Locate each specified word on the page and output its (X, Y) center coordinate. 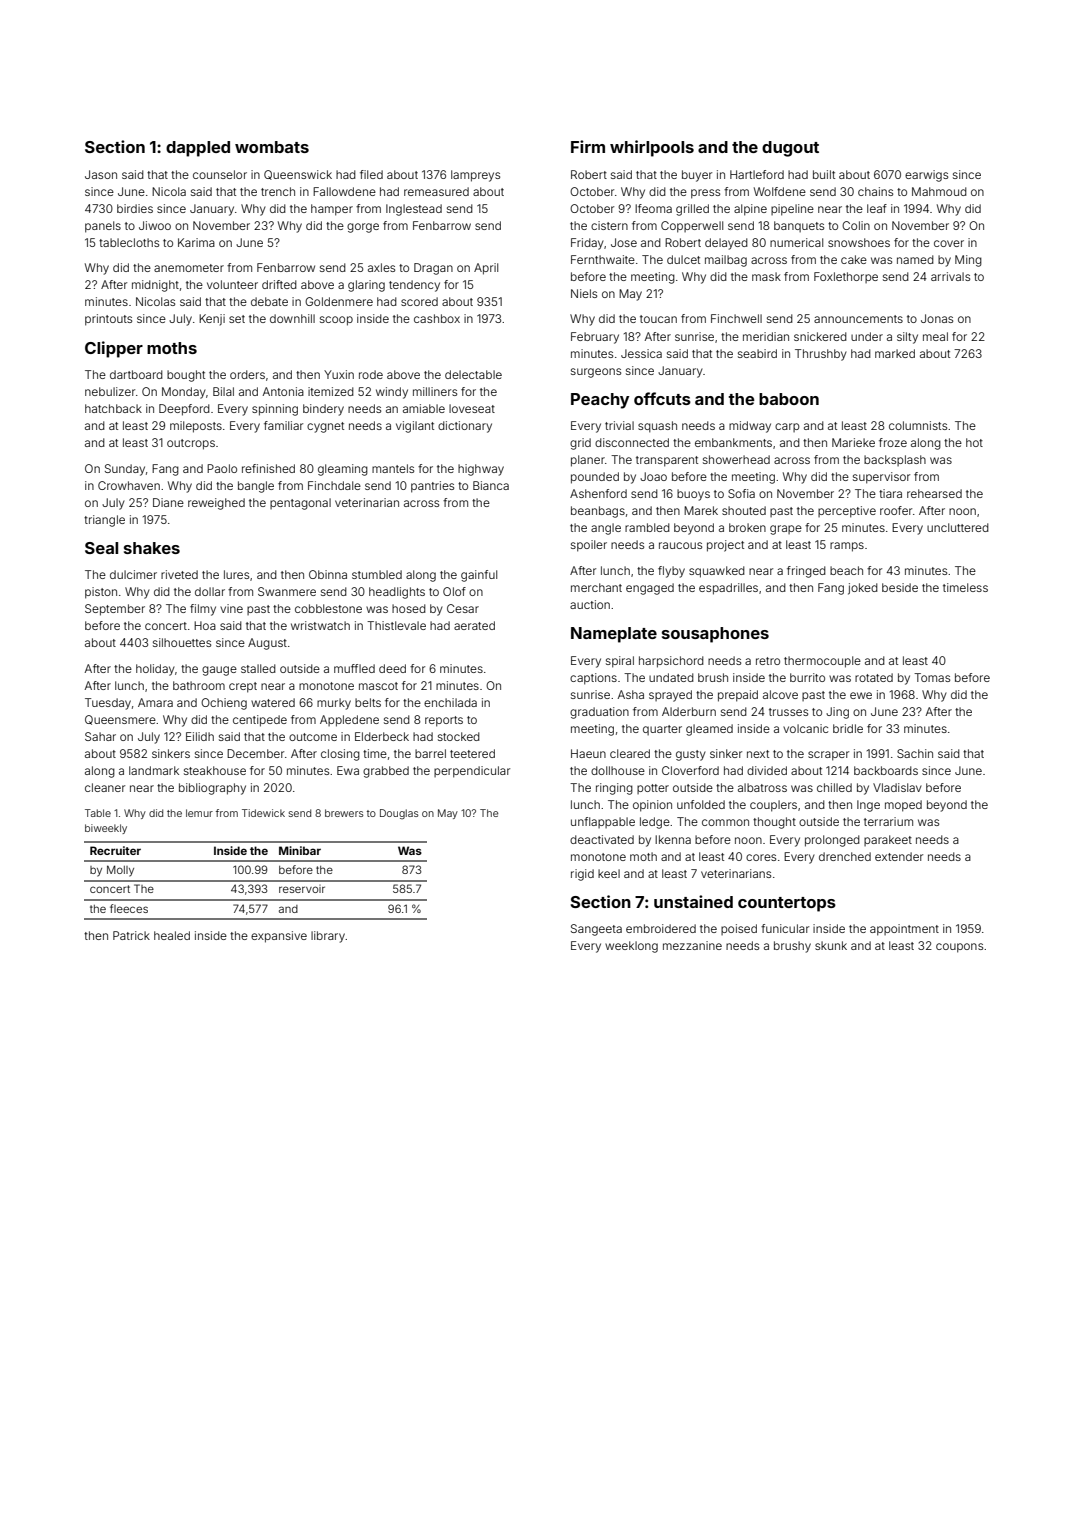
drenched (845, 856)
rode (371, 374)
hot (974, 442)
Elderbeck (382, 736)
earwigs (926, 176)
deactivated (602, 839)
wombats (272, 147)
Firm (588, 146)
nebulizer (110, 391)
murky (334, 704)
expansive (279, 937)
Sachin (915, 753)
